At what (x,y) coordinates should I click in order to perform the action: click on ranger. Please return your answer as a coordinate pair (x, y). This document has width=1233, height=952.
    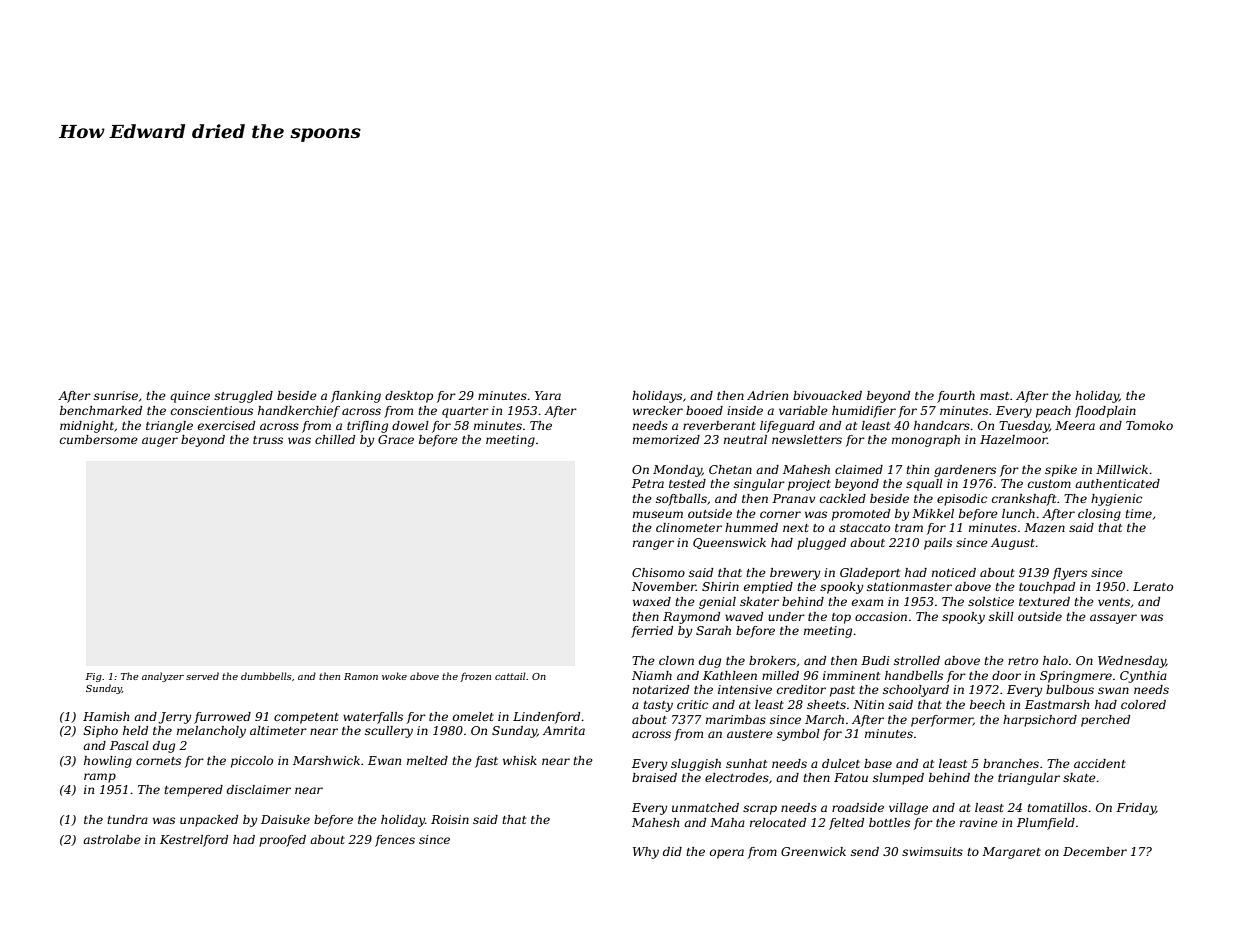
    Looking at the image, I should click on (653, 545).
